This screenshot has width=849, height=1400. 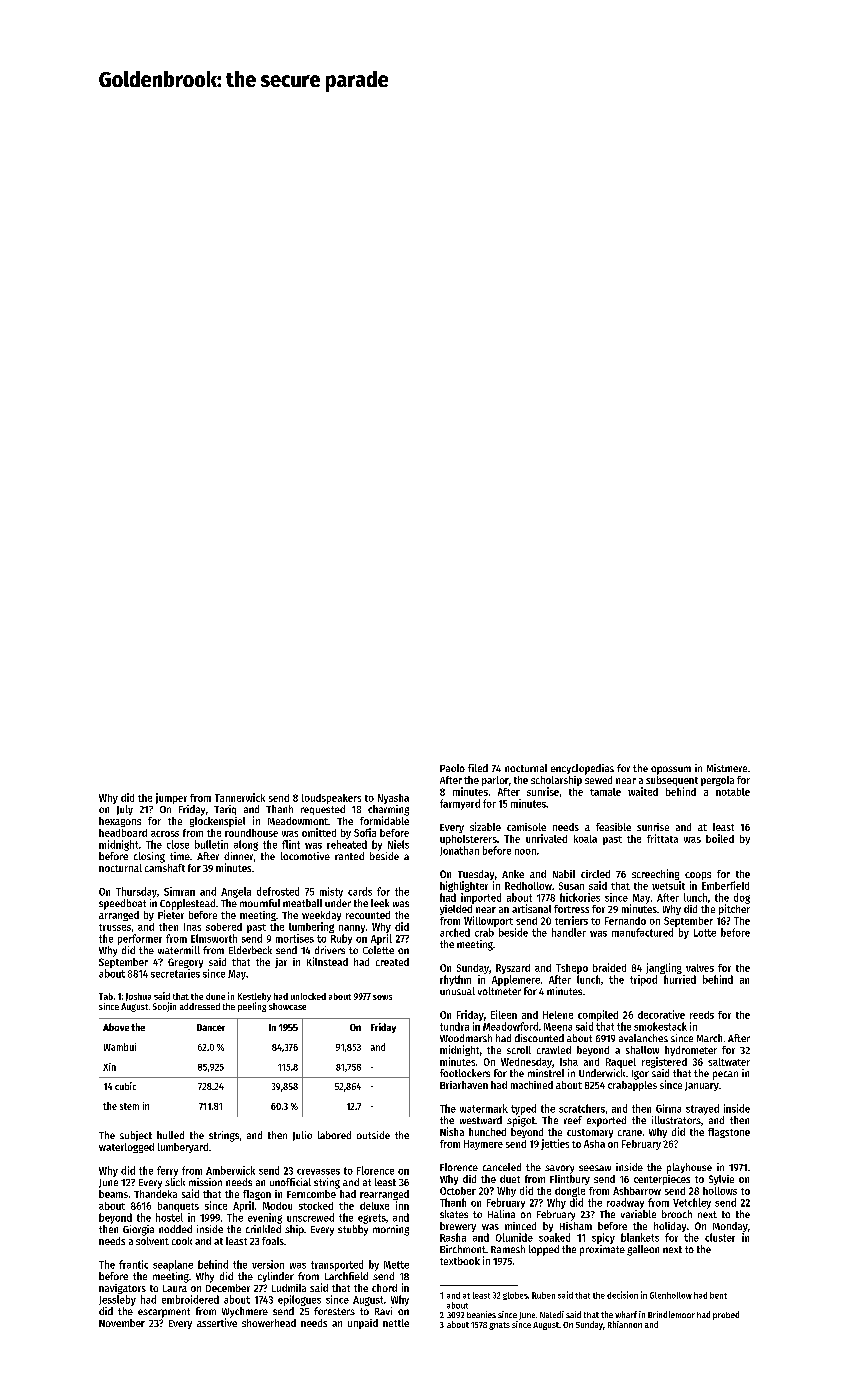 I want to click on November, so click(x=122, y=1323).
